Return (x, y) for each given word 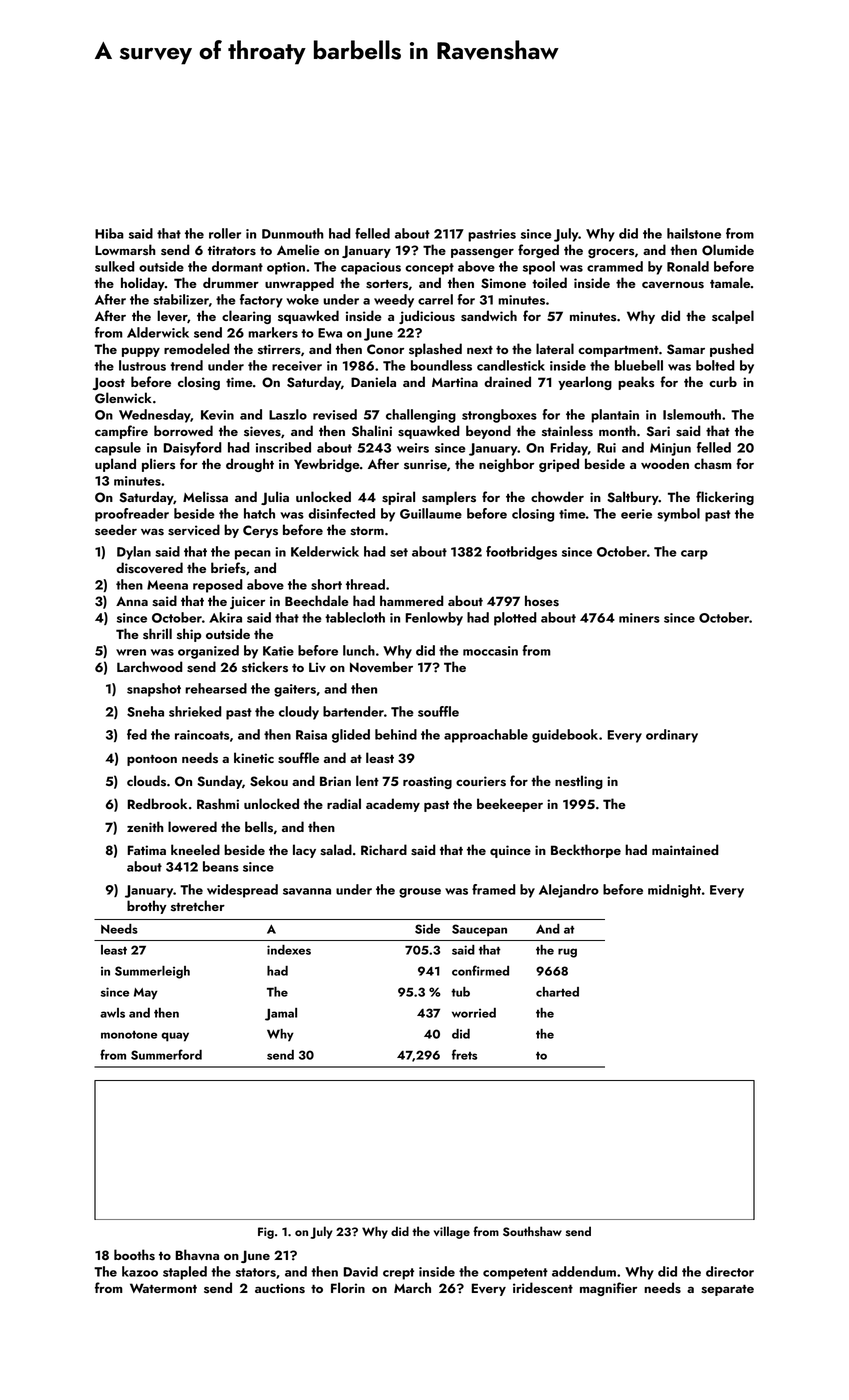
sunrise (425, 464)
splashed (435, 350)
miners (639, 618)
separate (727, 1290)
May (146, 994)
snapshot (154, 690)
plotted (515, 619)
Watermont (163, 1288)
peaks (636, 383)
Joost (109, 383)
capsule (118, 449)
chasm (712, 464)
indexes (289, 950)
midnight (674, 891)
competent (515, 1274)
